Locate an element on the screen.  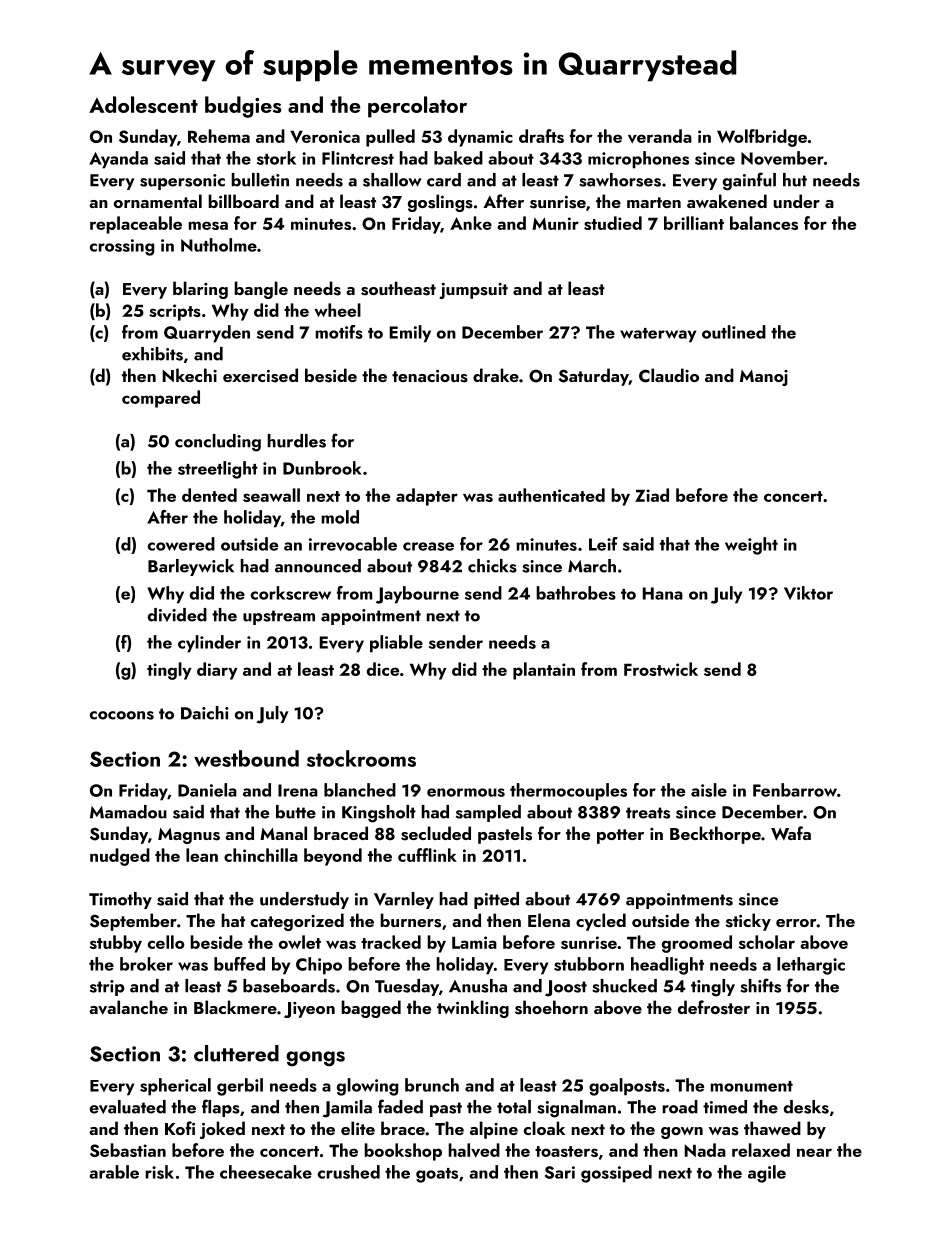
risk is located at coordinates (160, 1172).
